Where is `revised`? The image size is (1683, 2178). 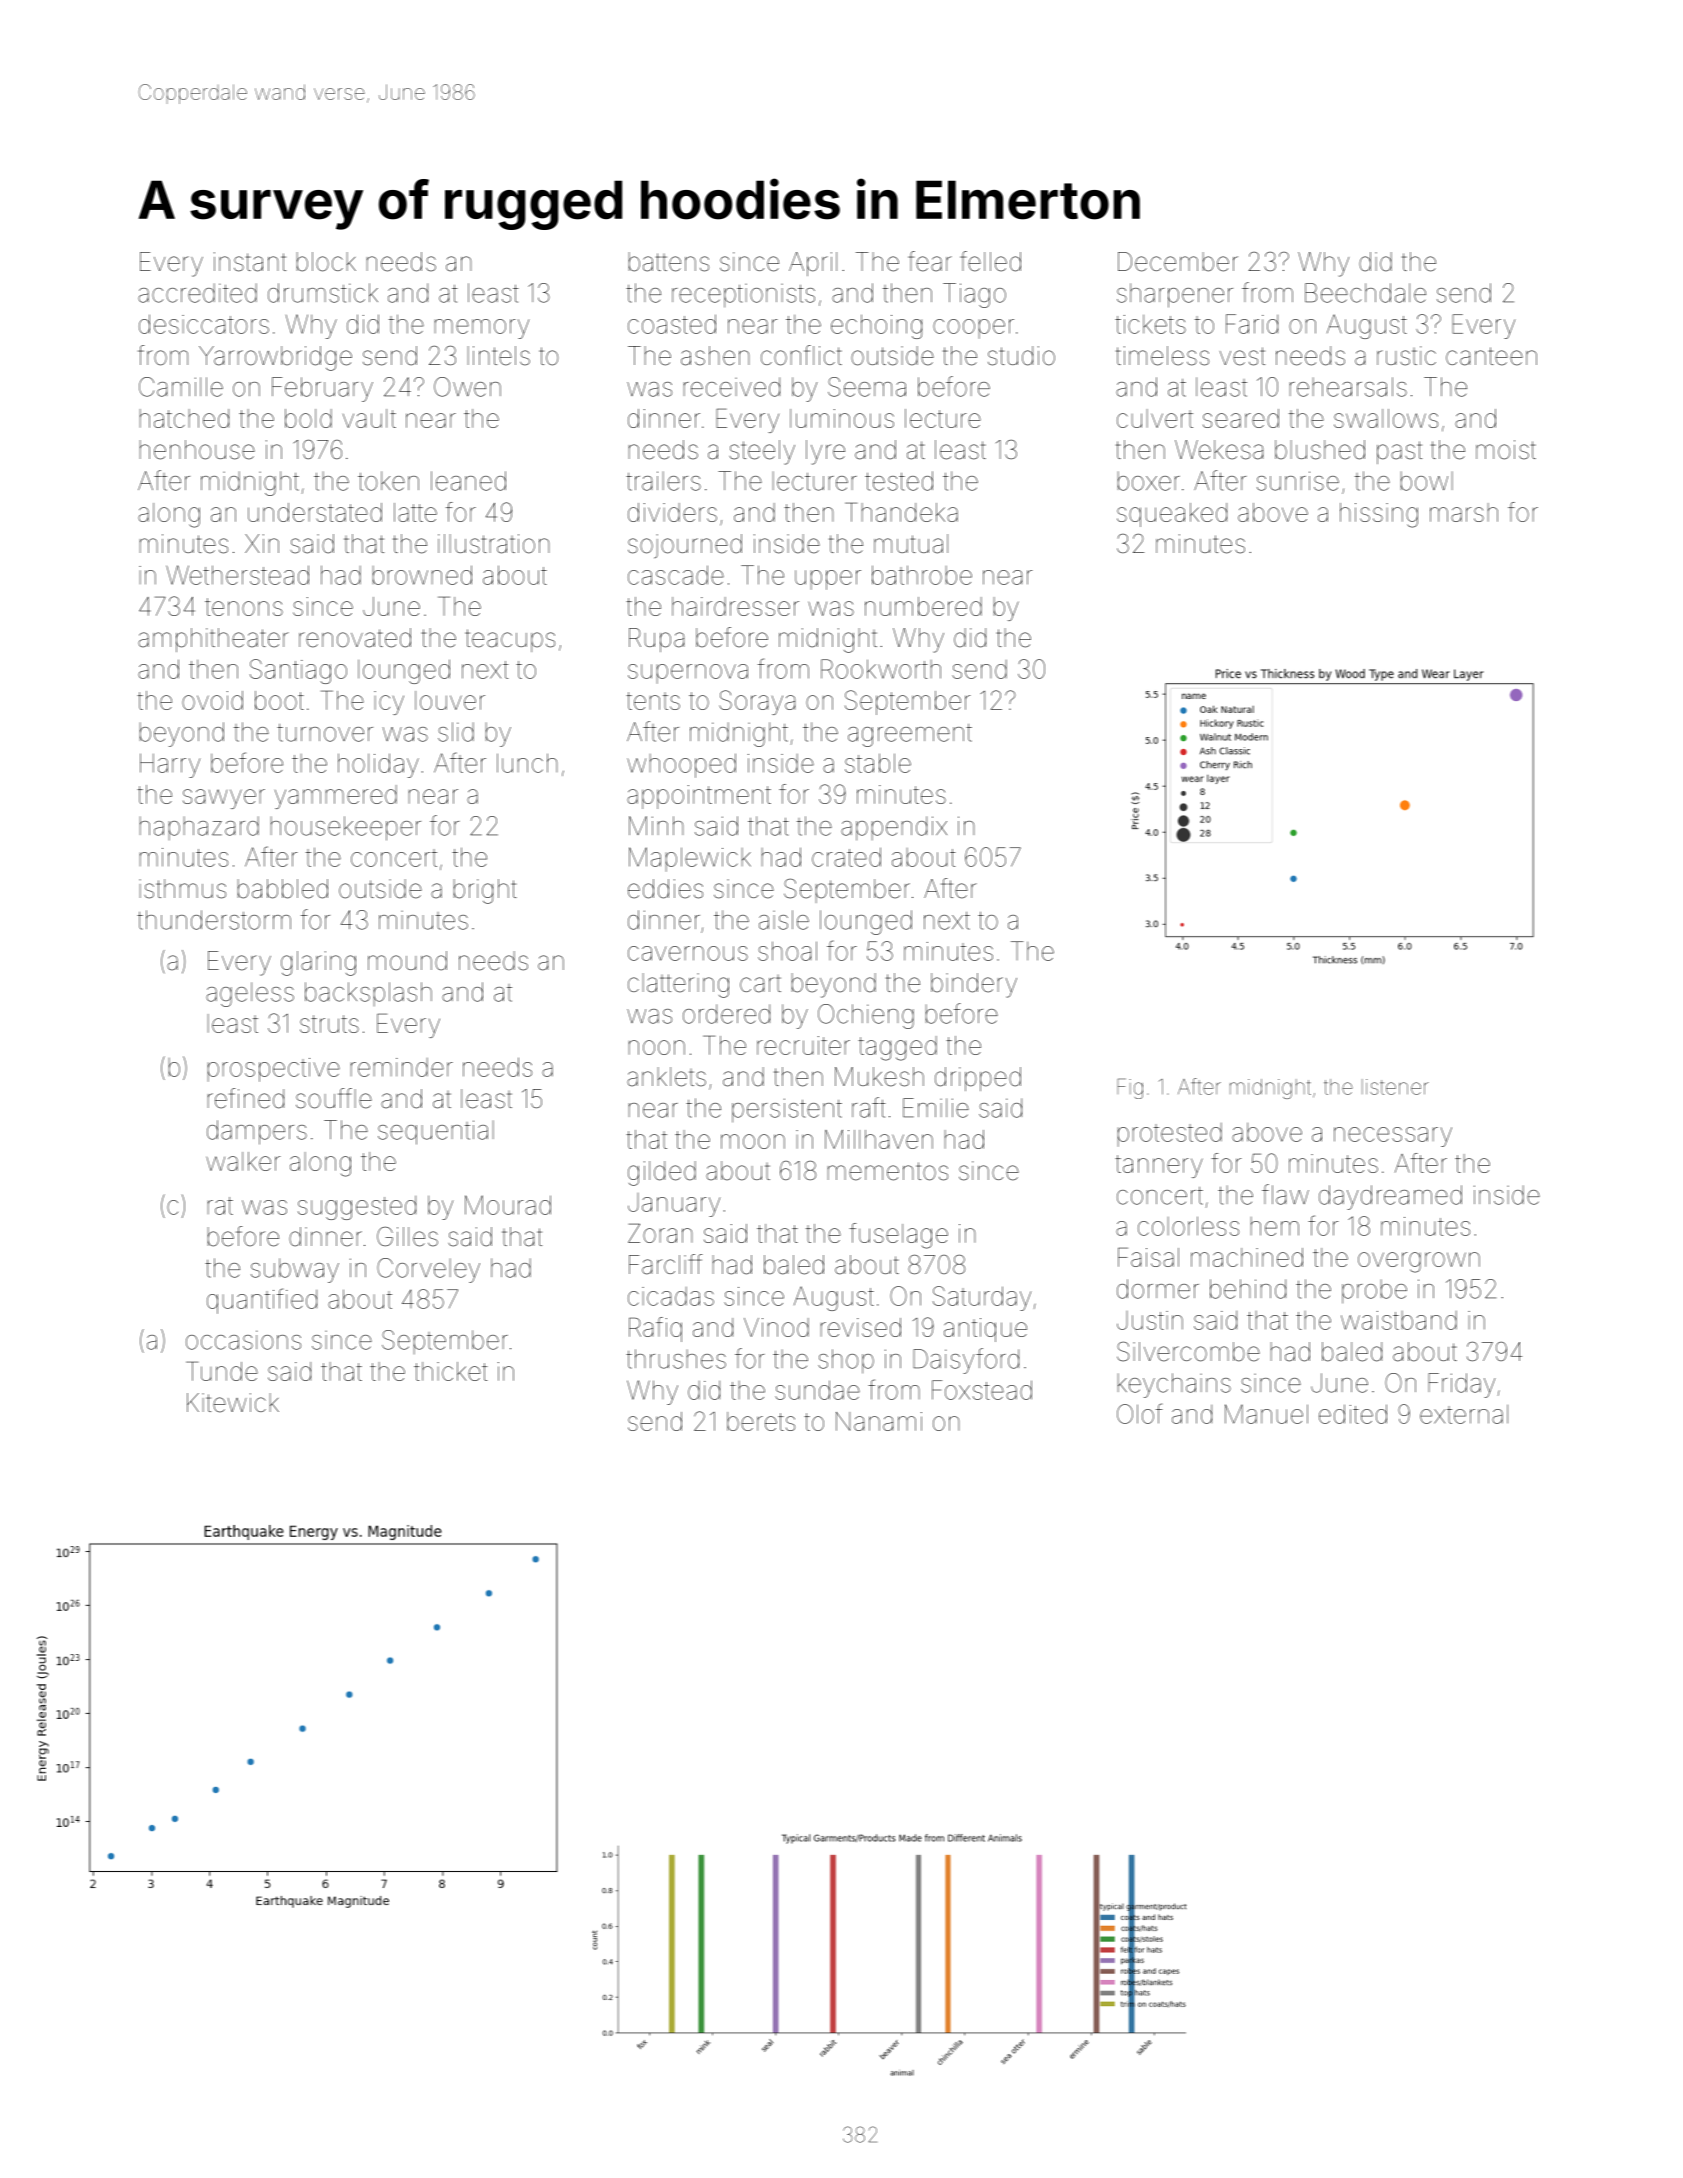
revised is located at coordinates (861, 1327).
